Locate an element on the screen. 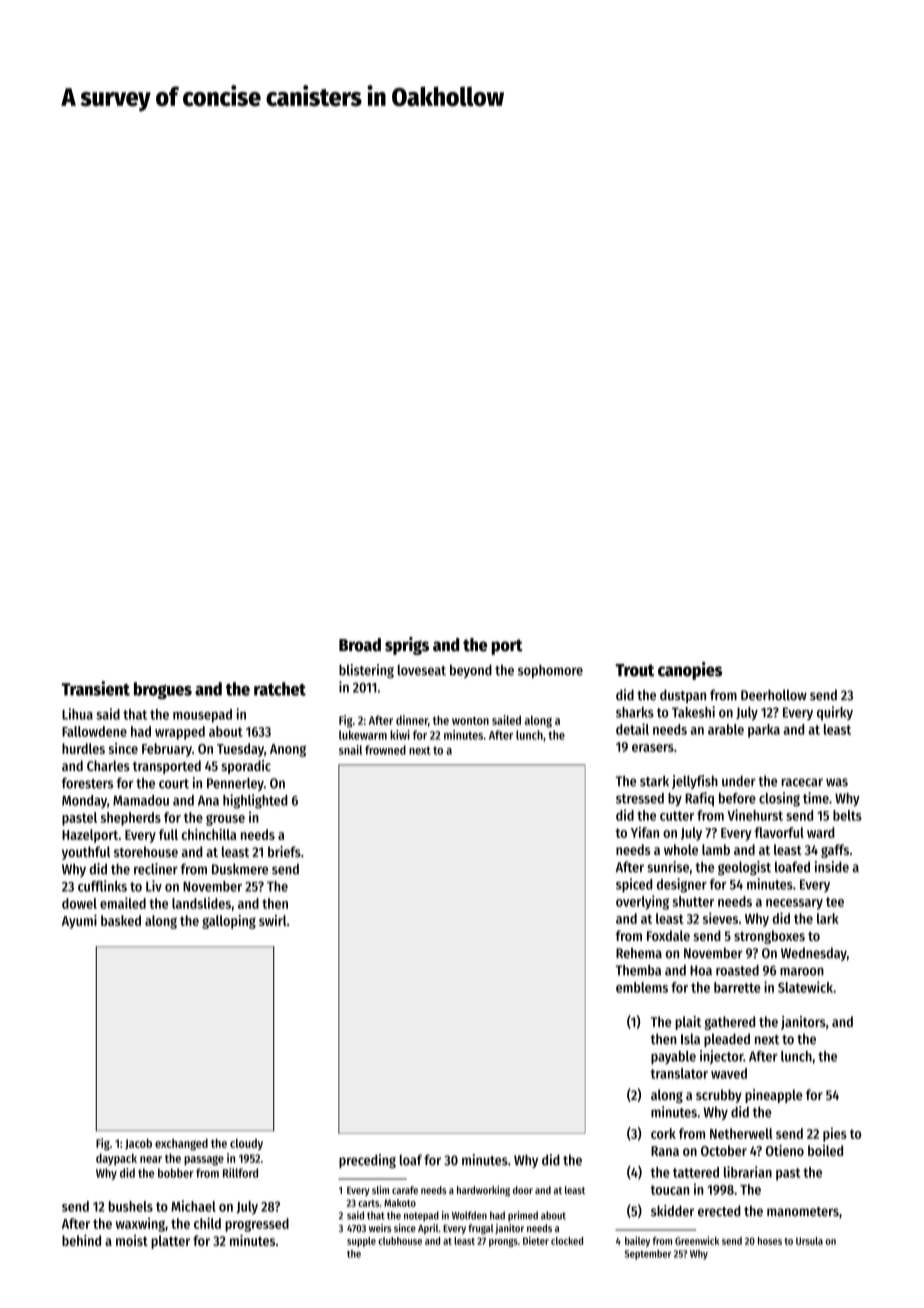 Image resolution: width=924 pixels, height=1308 pixels. detail is located at coordinates (632, 729).
